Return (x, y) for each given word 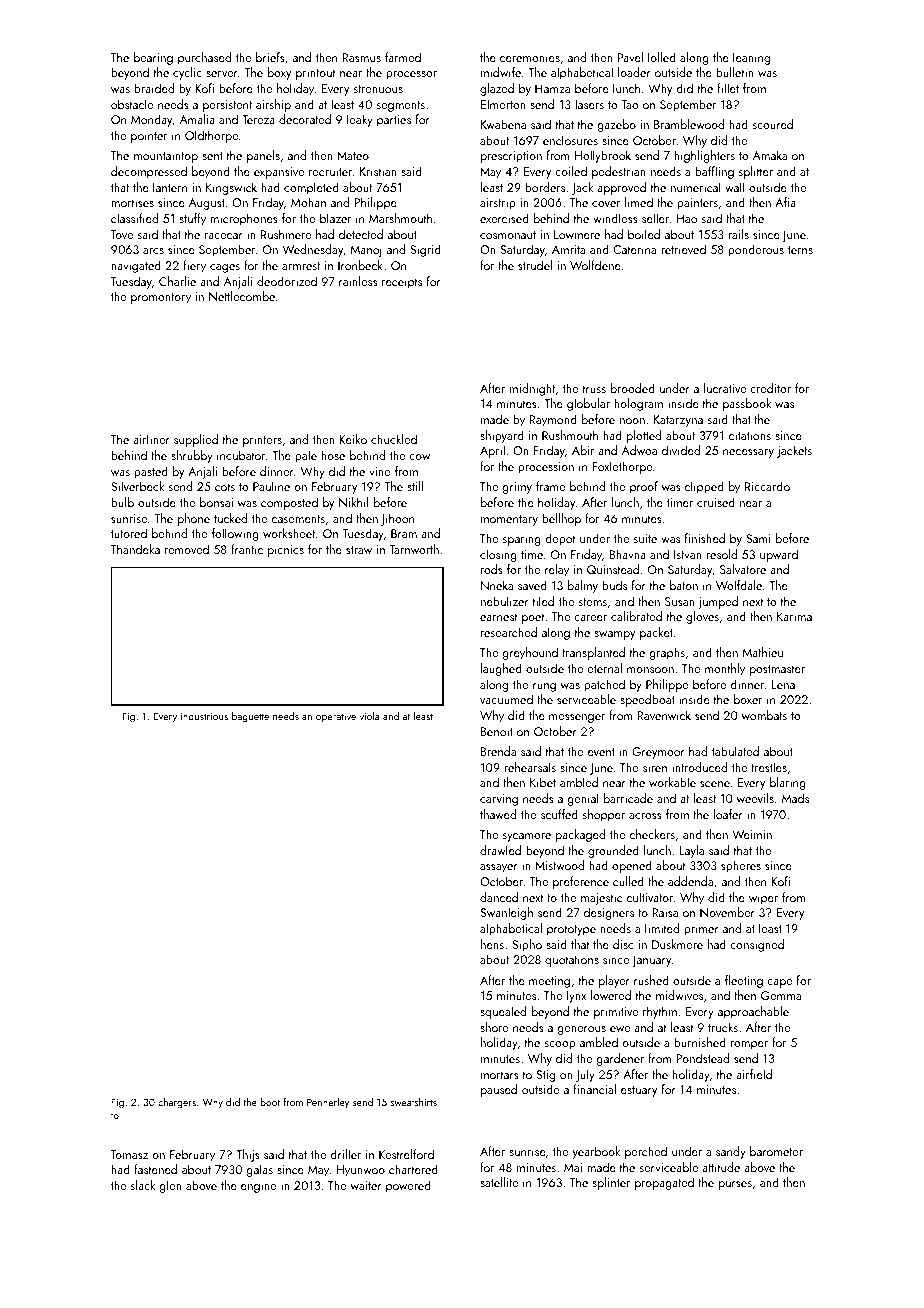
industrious (204, 716)
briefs (270, 57)
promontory (161, 298)
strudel (535, 265)
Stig (546, 1076)
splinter (611, 1183)
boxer (748, 699)
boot (270, 1102)
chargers (177, 1103)
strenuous (378, 89)
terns (800, 250)
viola (369, 716)
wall (735, 187)
